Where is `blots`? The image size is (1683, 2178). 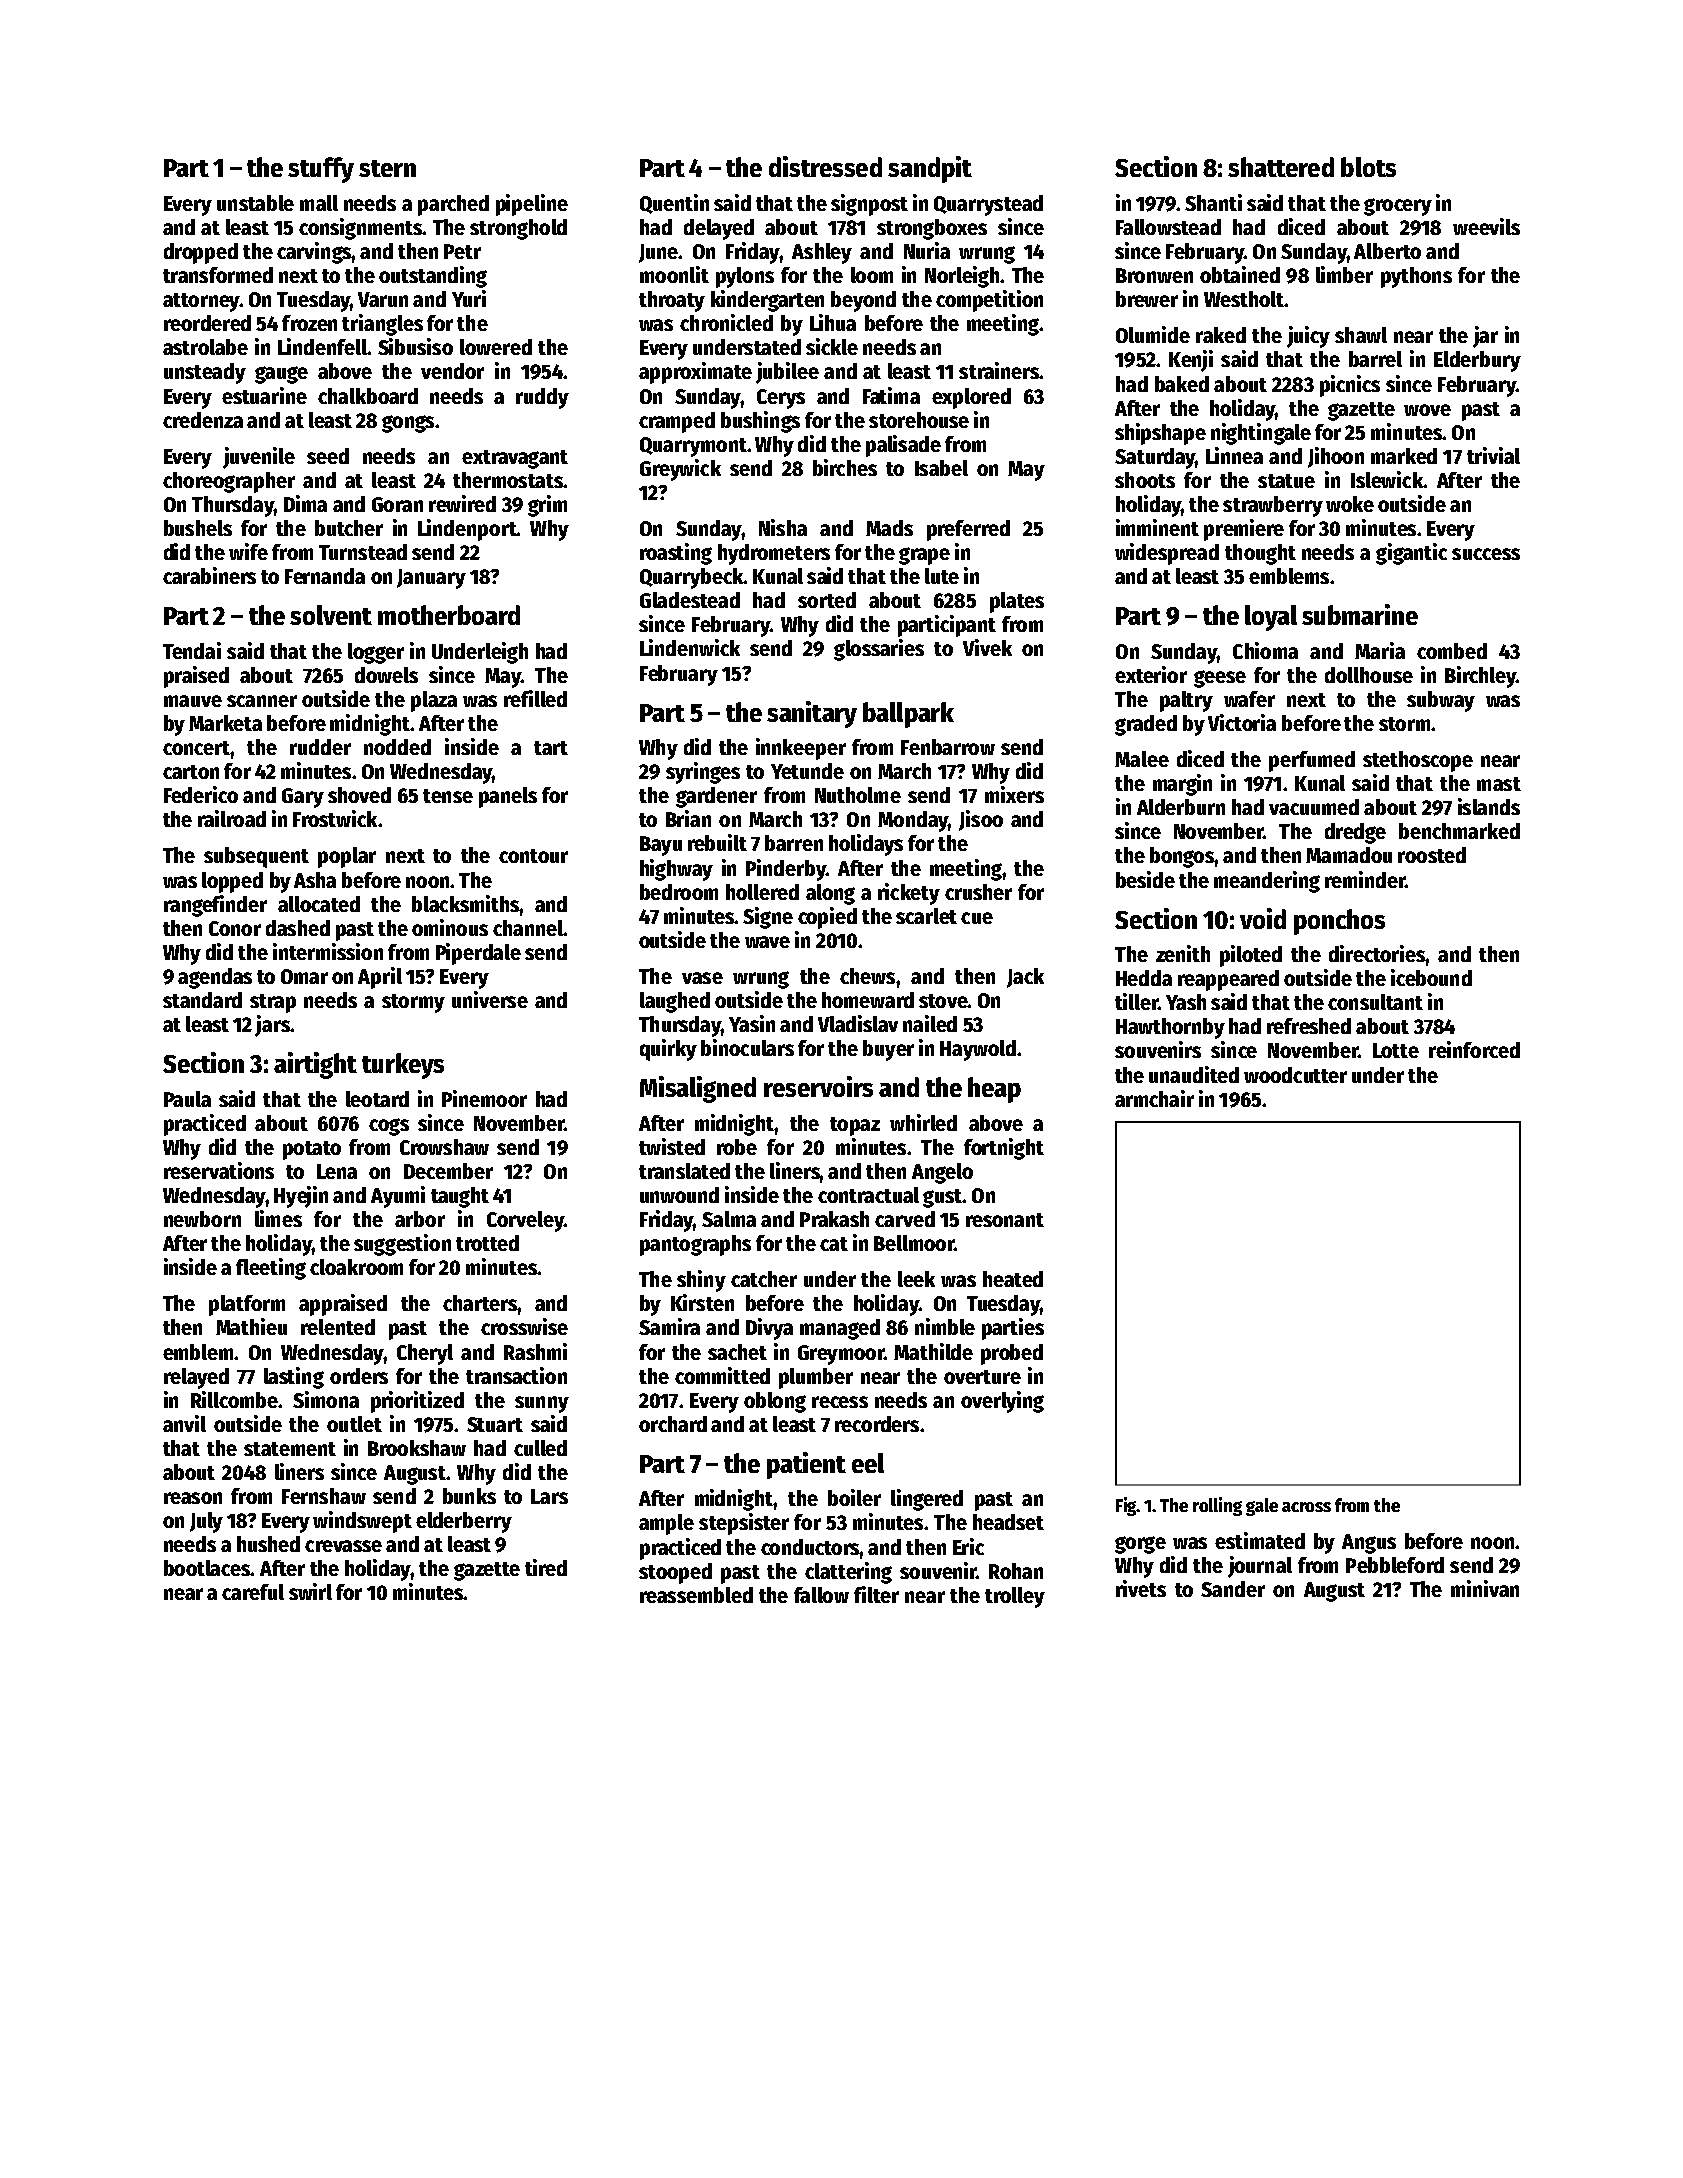 blots is located at coordinates (1368, 167).
